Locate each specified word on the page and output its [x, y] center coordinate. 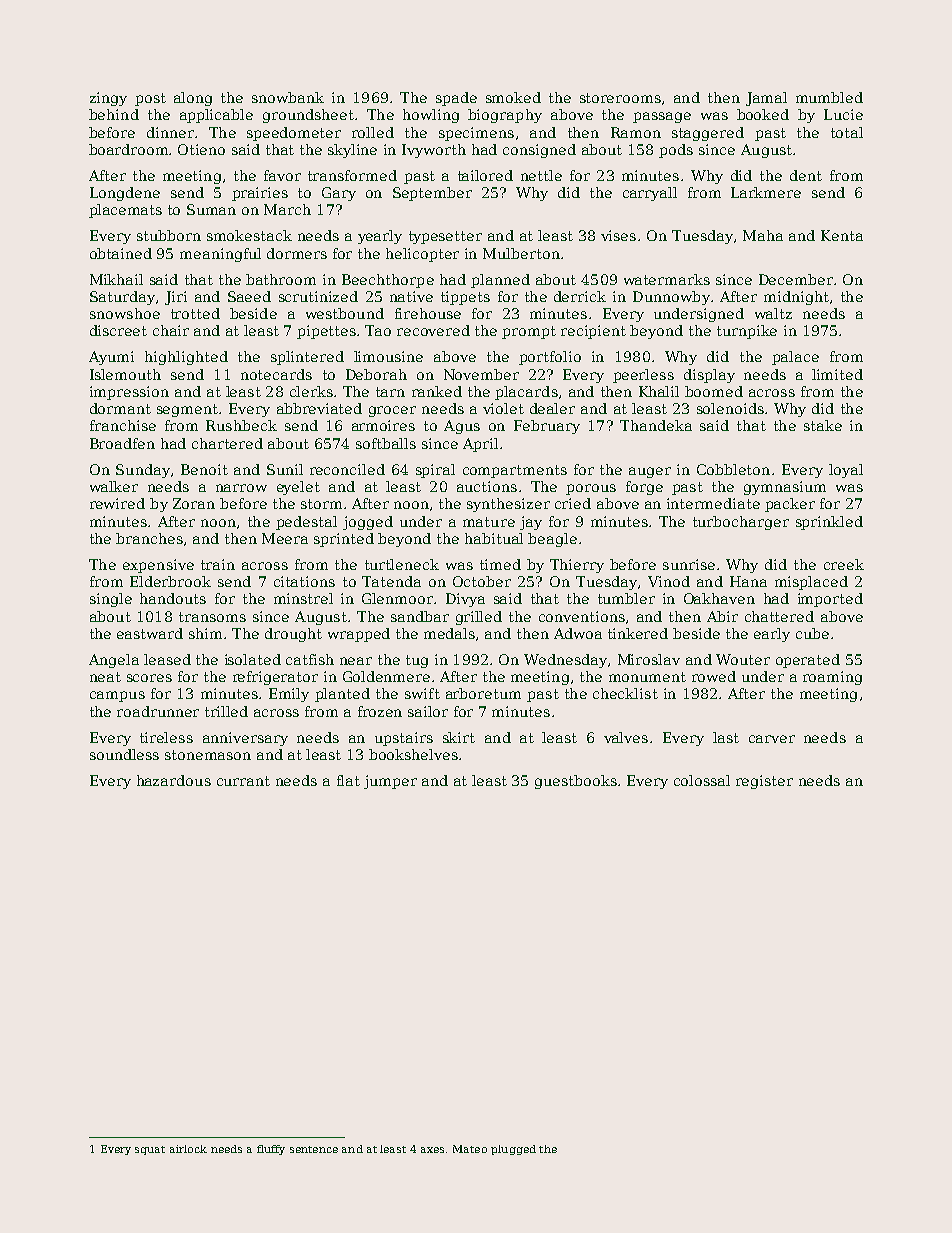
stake [823, 425]
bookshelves [413, 754]
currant [243, 781]
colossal [702, 780]
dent [806, 175]
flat [348, 780]
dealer [552, 408]
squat [150, 1150]
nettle [541, 175]
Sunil [285, 469]
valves [626, 737]
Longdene [125, 194]
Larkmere [766, 192]
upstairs [404, 739]
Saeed [249, 296]
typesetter [445, 237]
